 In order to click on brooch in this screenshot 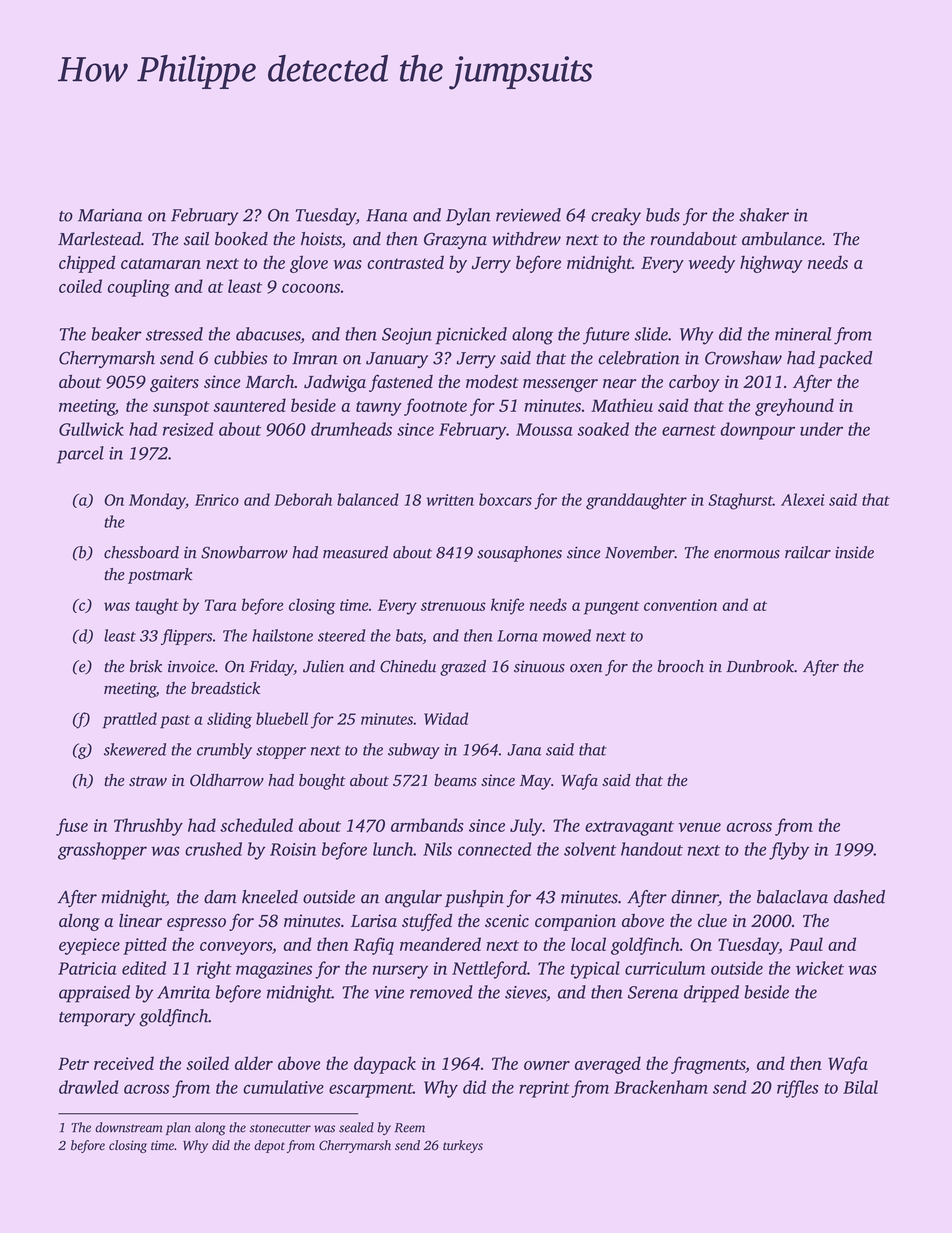, I will do `click(681, 666)`.
